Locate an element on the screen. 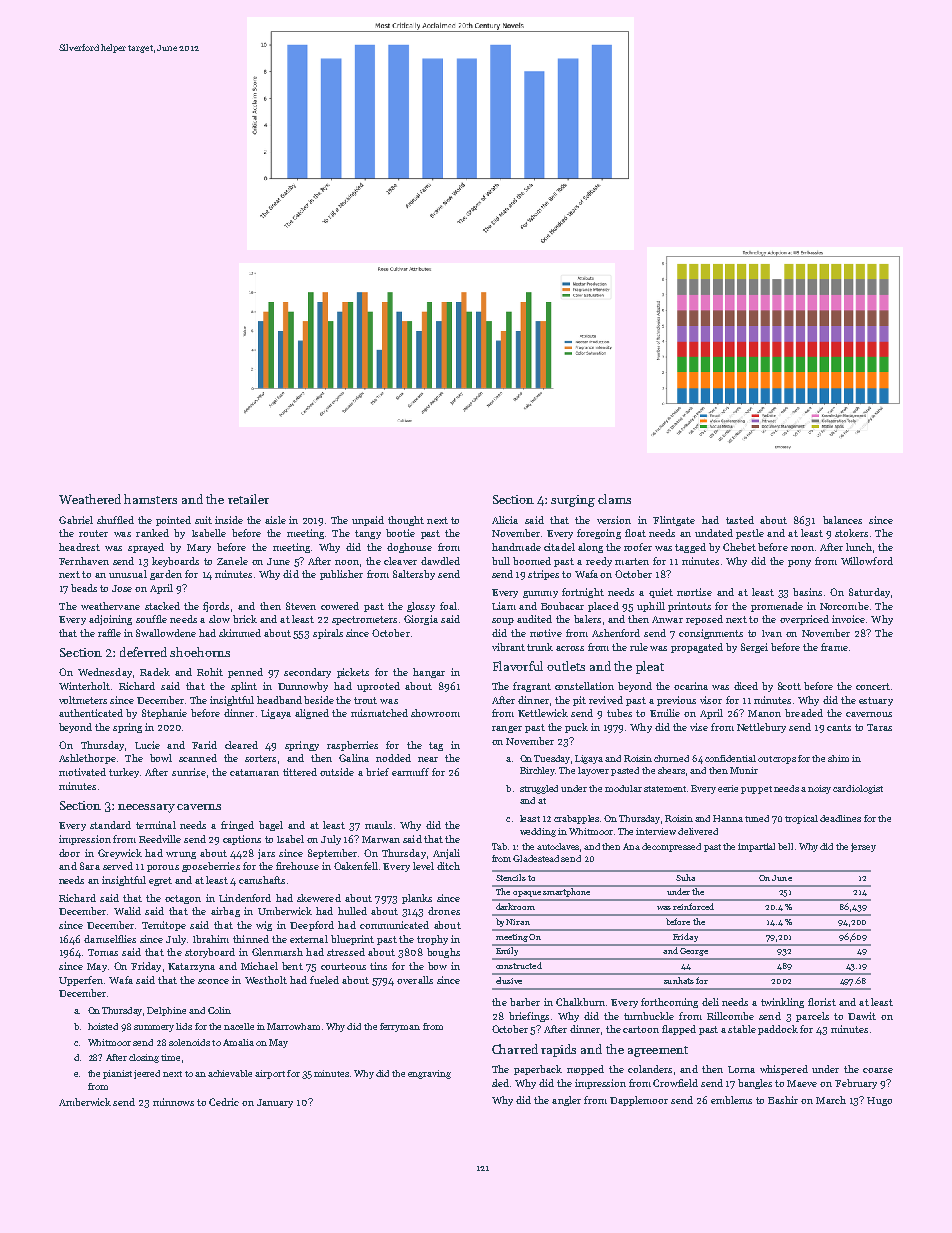 The height and width of the screenshot is (1233, 952). Oakenfell is located at coordinates (356, 866).
